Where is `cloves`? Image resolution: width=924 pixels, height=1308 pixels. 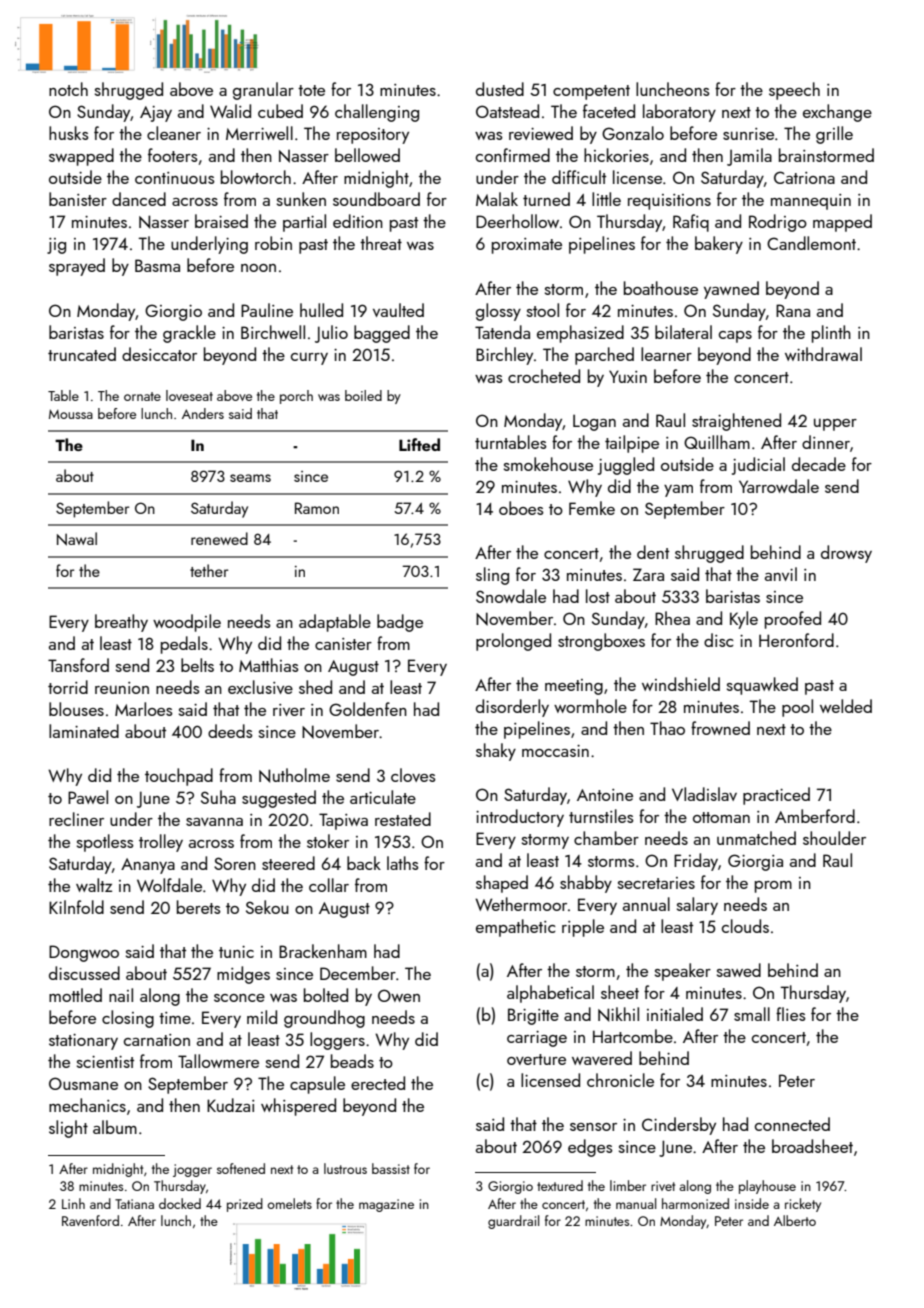
cloves is located at coordinates (413, 775).
